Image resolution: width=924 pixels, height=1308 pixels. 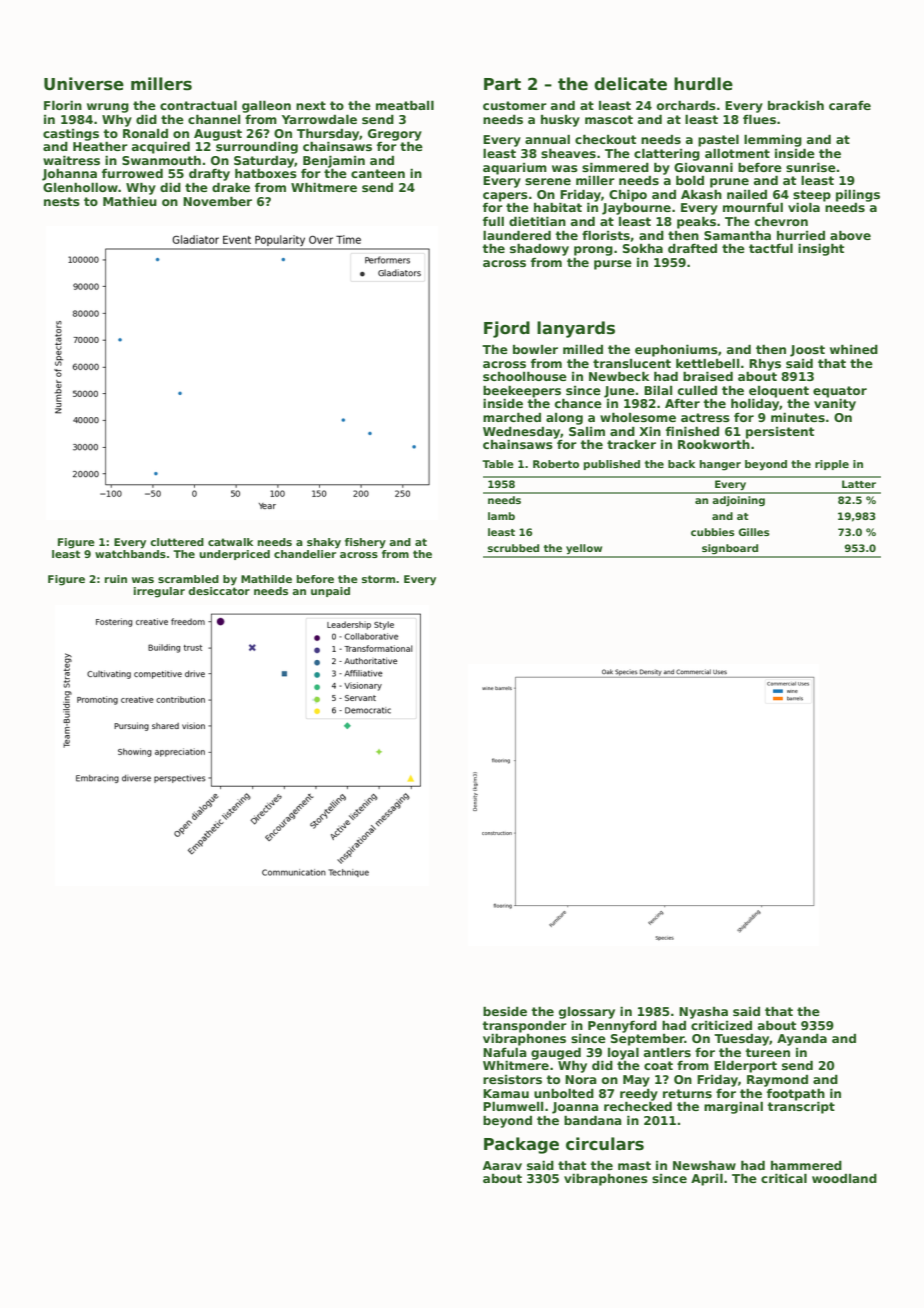 What do you see at coordinates (311, 105) in the screenshot?
I see `next` at bounding box center [311, 105].
